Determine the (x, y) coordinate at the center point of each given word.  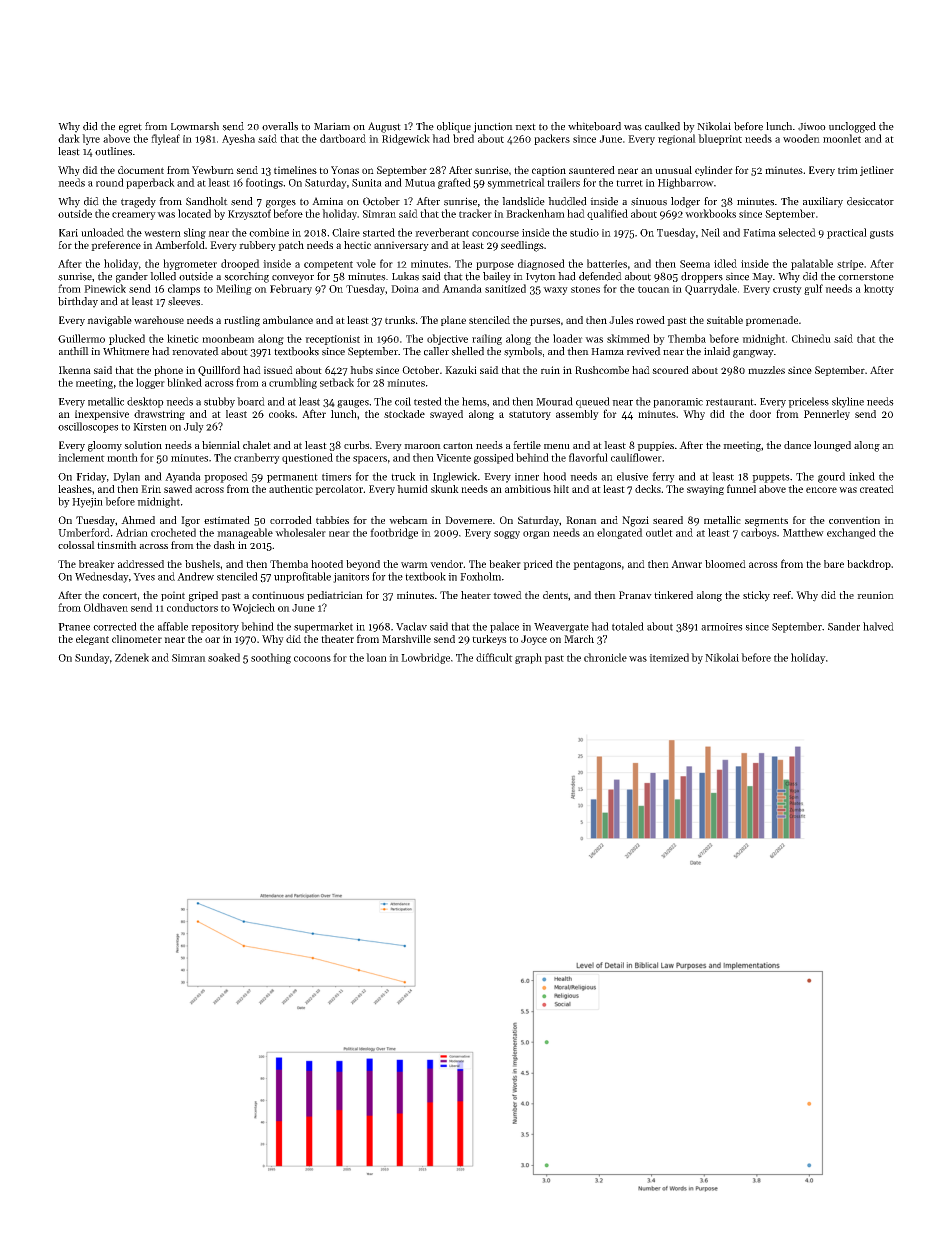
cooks (282, 414)
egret (130, 128)
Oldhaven (106, 607)
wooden (801, 138)
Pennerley (827, 415)
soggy (507, 535)
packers (552, 139)
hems (474, 401)
